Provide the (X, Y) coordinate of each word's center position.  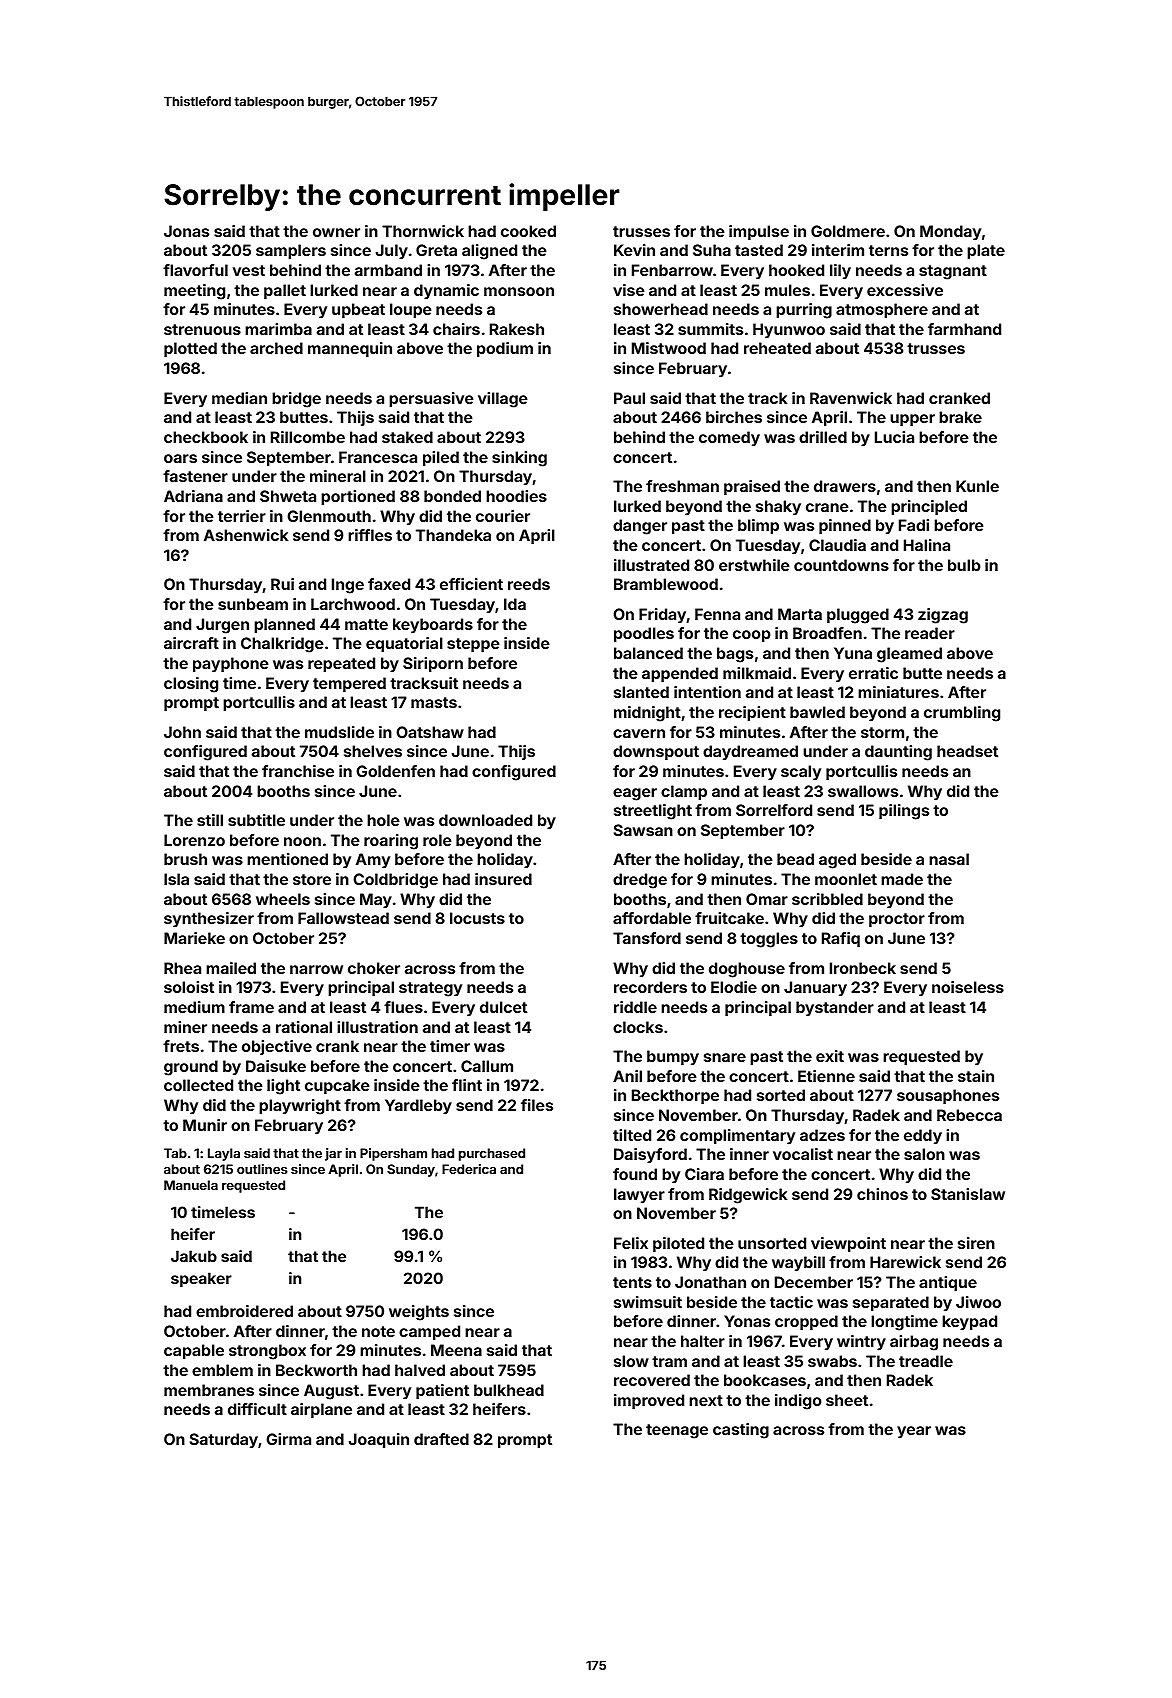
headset (967, 751)
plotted (190, 349)
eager (635, 794)
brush (185, 859)
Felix (631, 1243)
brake (960, 417)
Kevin (634, 250)
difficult (257, 1409)
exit (830, 1056)
